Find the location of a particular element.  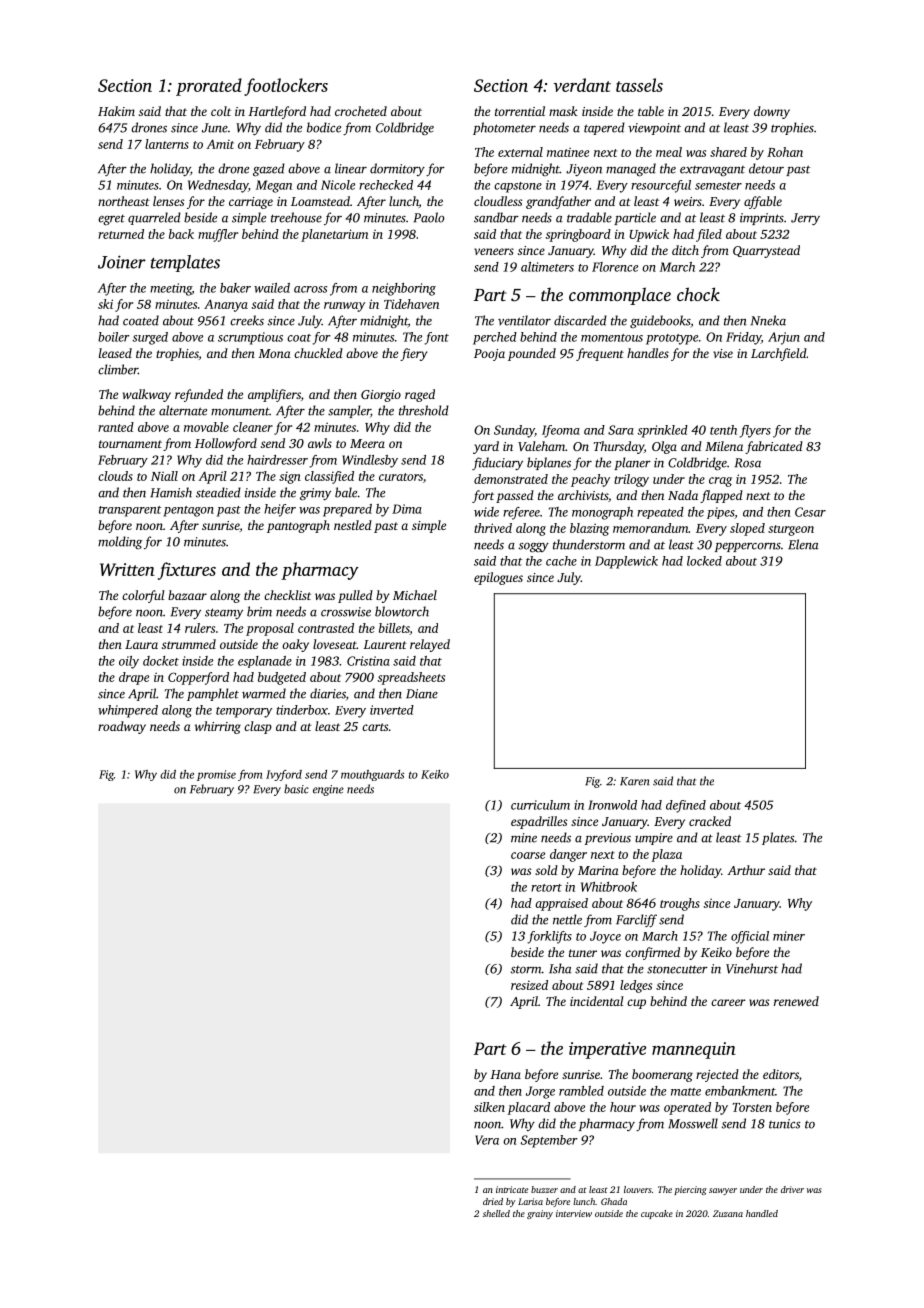

sloped is located at coordinates (747, 529).
